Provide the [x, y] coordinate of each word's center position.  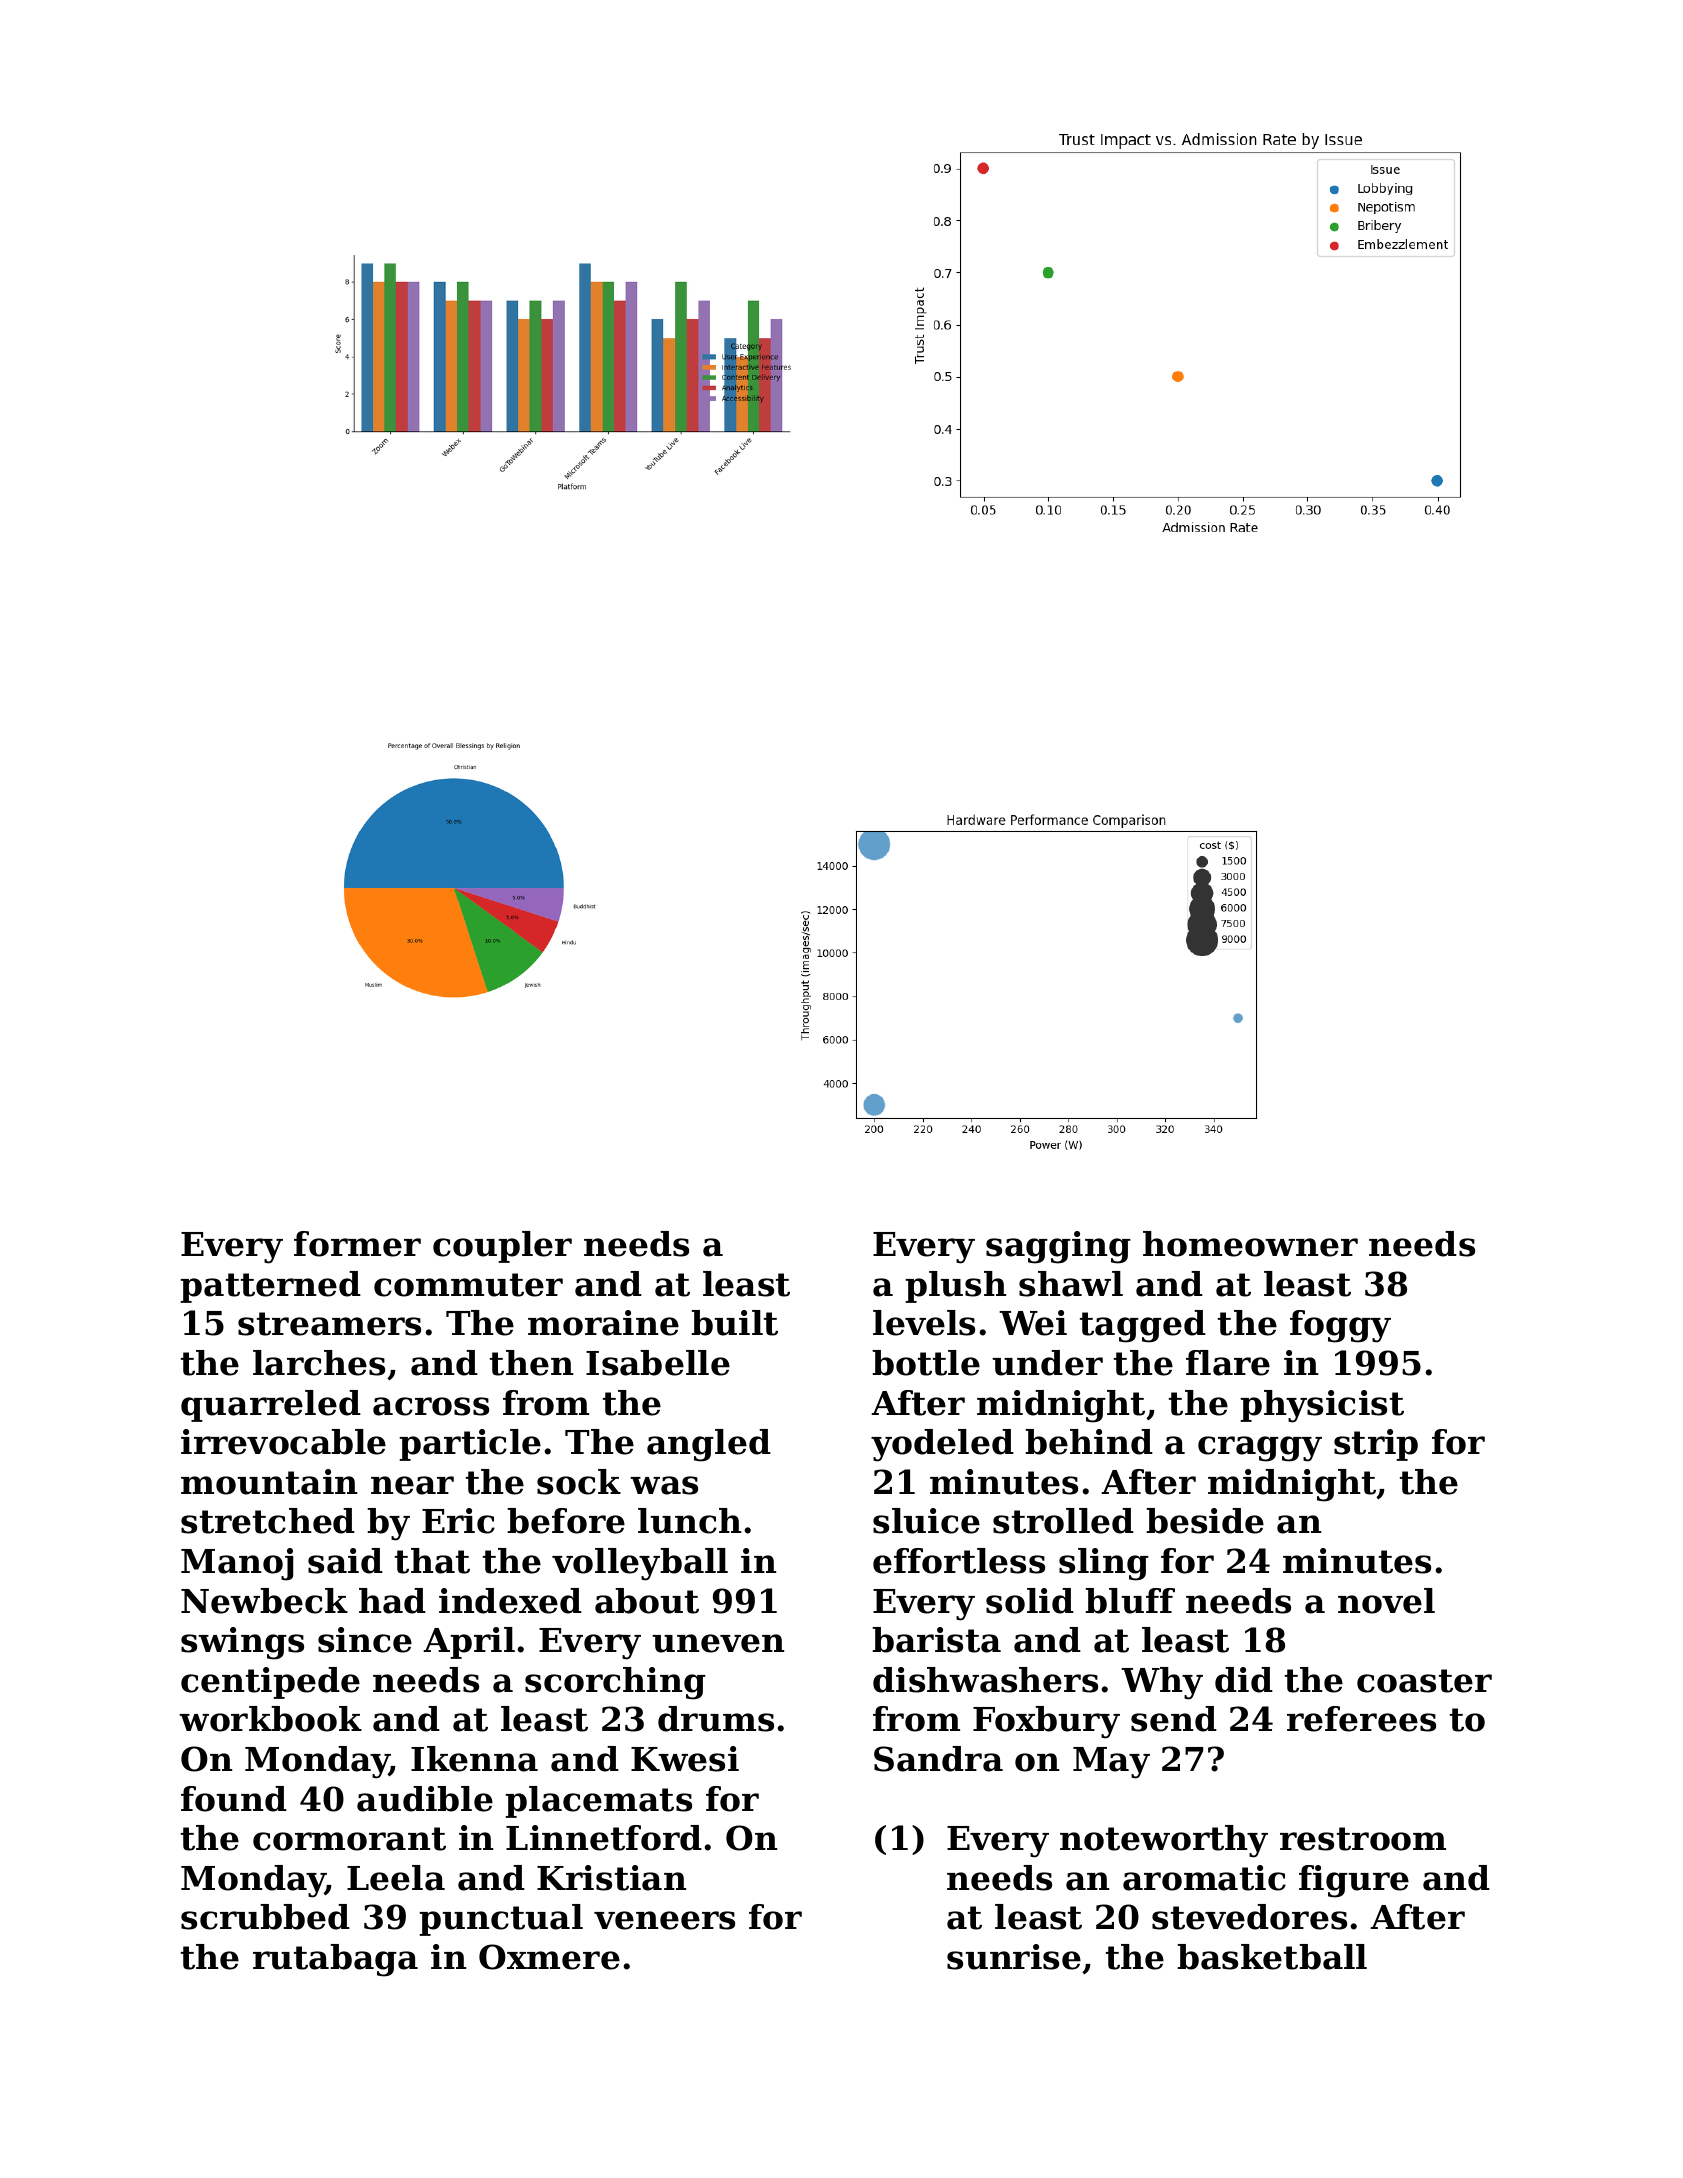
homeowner [1250, 1244]
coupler [502, 1247]
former [357, 1244]
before [566, 1521]
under [1047, 1363]
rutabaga [335, 1960]
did [1244, 1680]
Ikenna [474, 1759]
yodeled [942, 1445]
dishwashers [985, 1680]
